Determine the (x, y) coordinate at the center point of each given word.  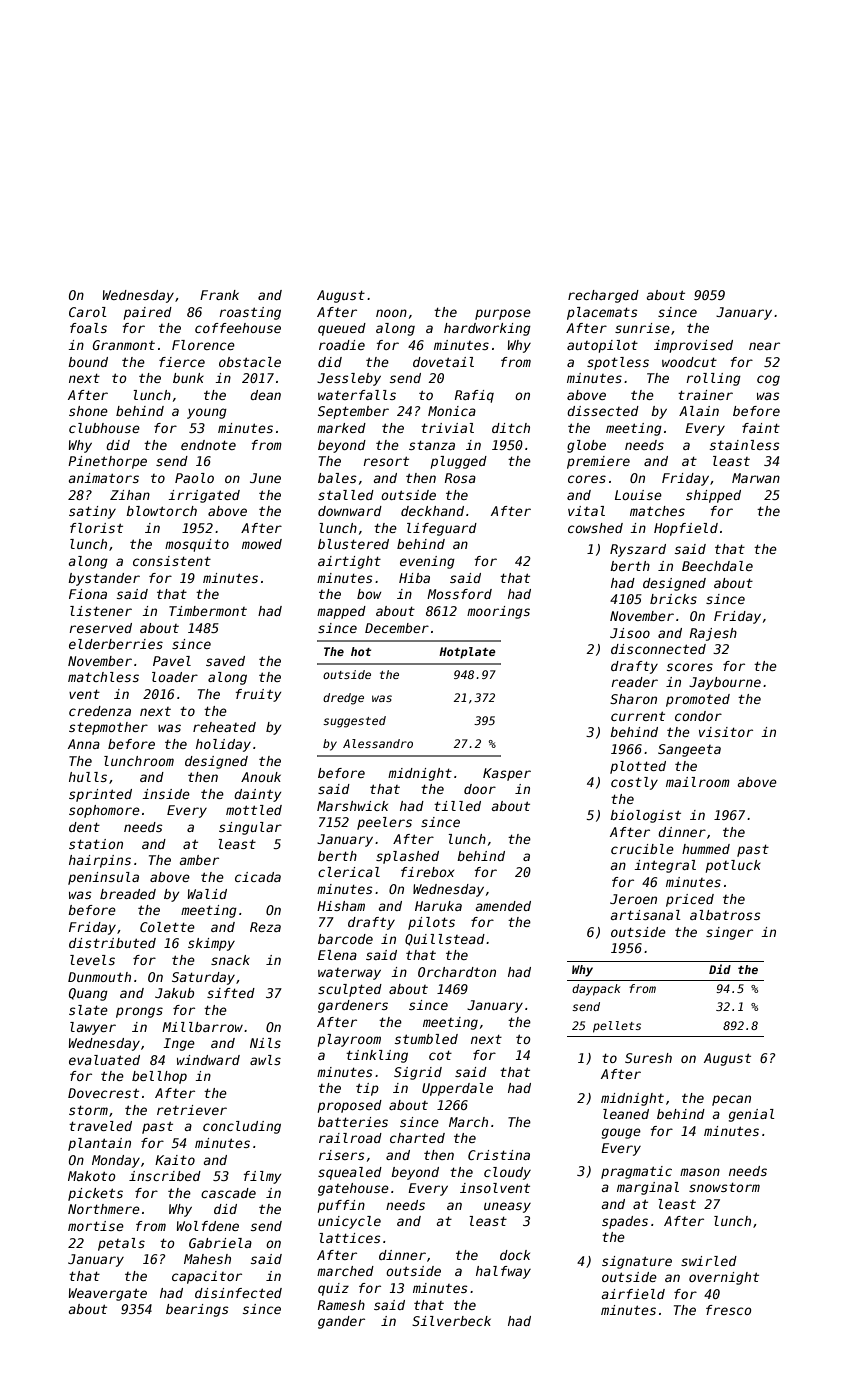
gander (341, 1322)
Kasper (507, 774)
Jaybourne (725, 683)
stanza (432, 445)
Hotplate (467, 653)
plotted (638, 767)
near (764, 346)
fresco (729, 1310)
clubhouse (104, 428)
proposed (350, 1106)
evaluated (104, 1060)
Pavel (172, 661)
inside (166, 794)
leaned (626, 1114)
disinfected (238, 1293)
